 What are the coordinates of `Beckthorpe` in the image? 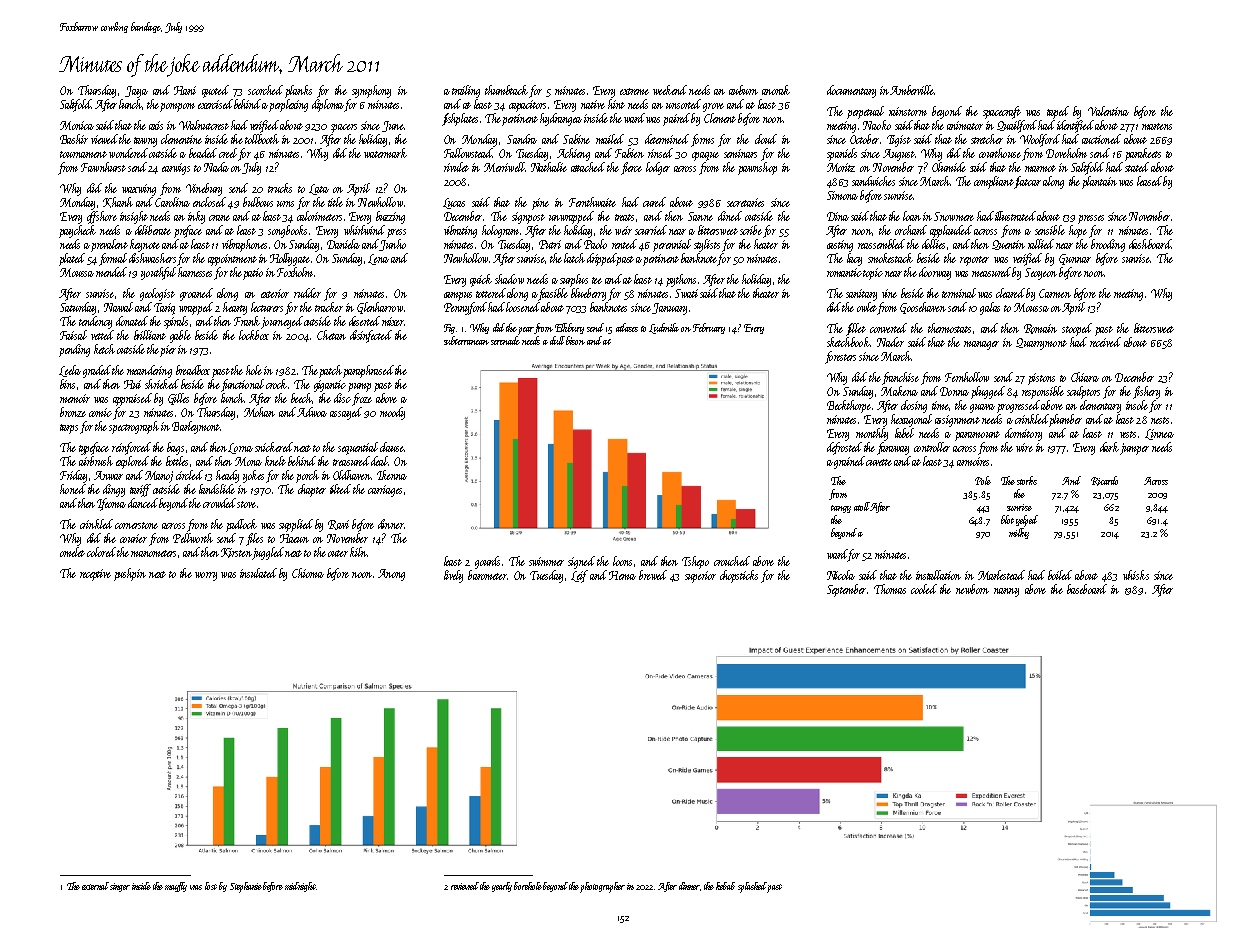 It's located at (849, 406).
